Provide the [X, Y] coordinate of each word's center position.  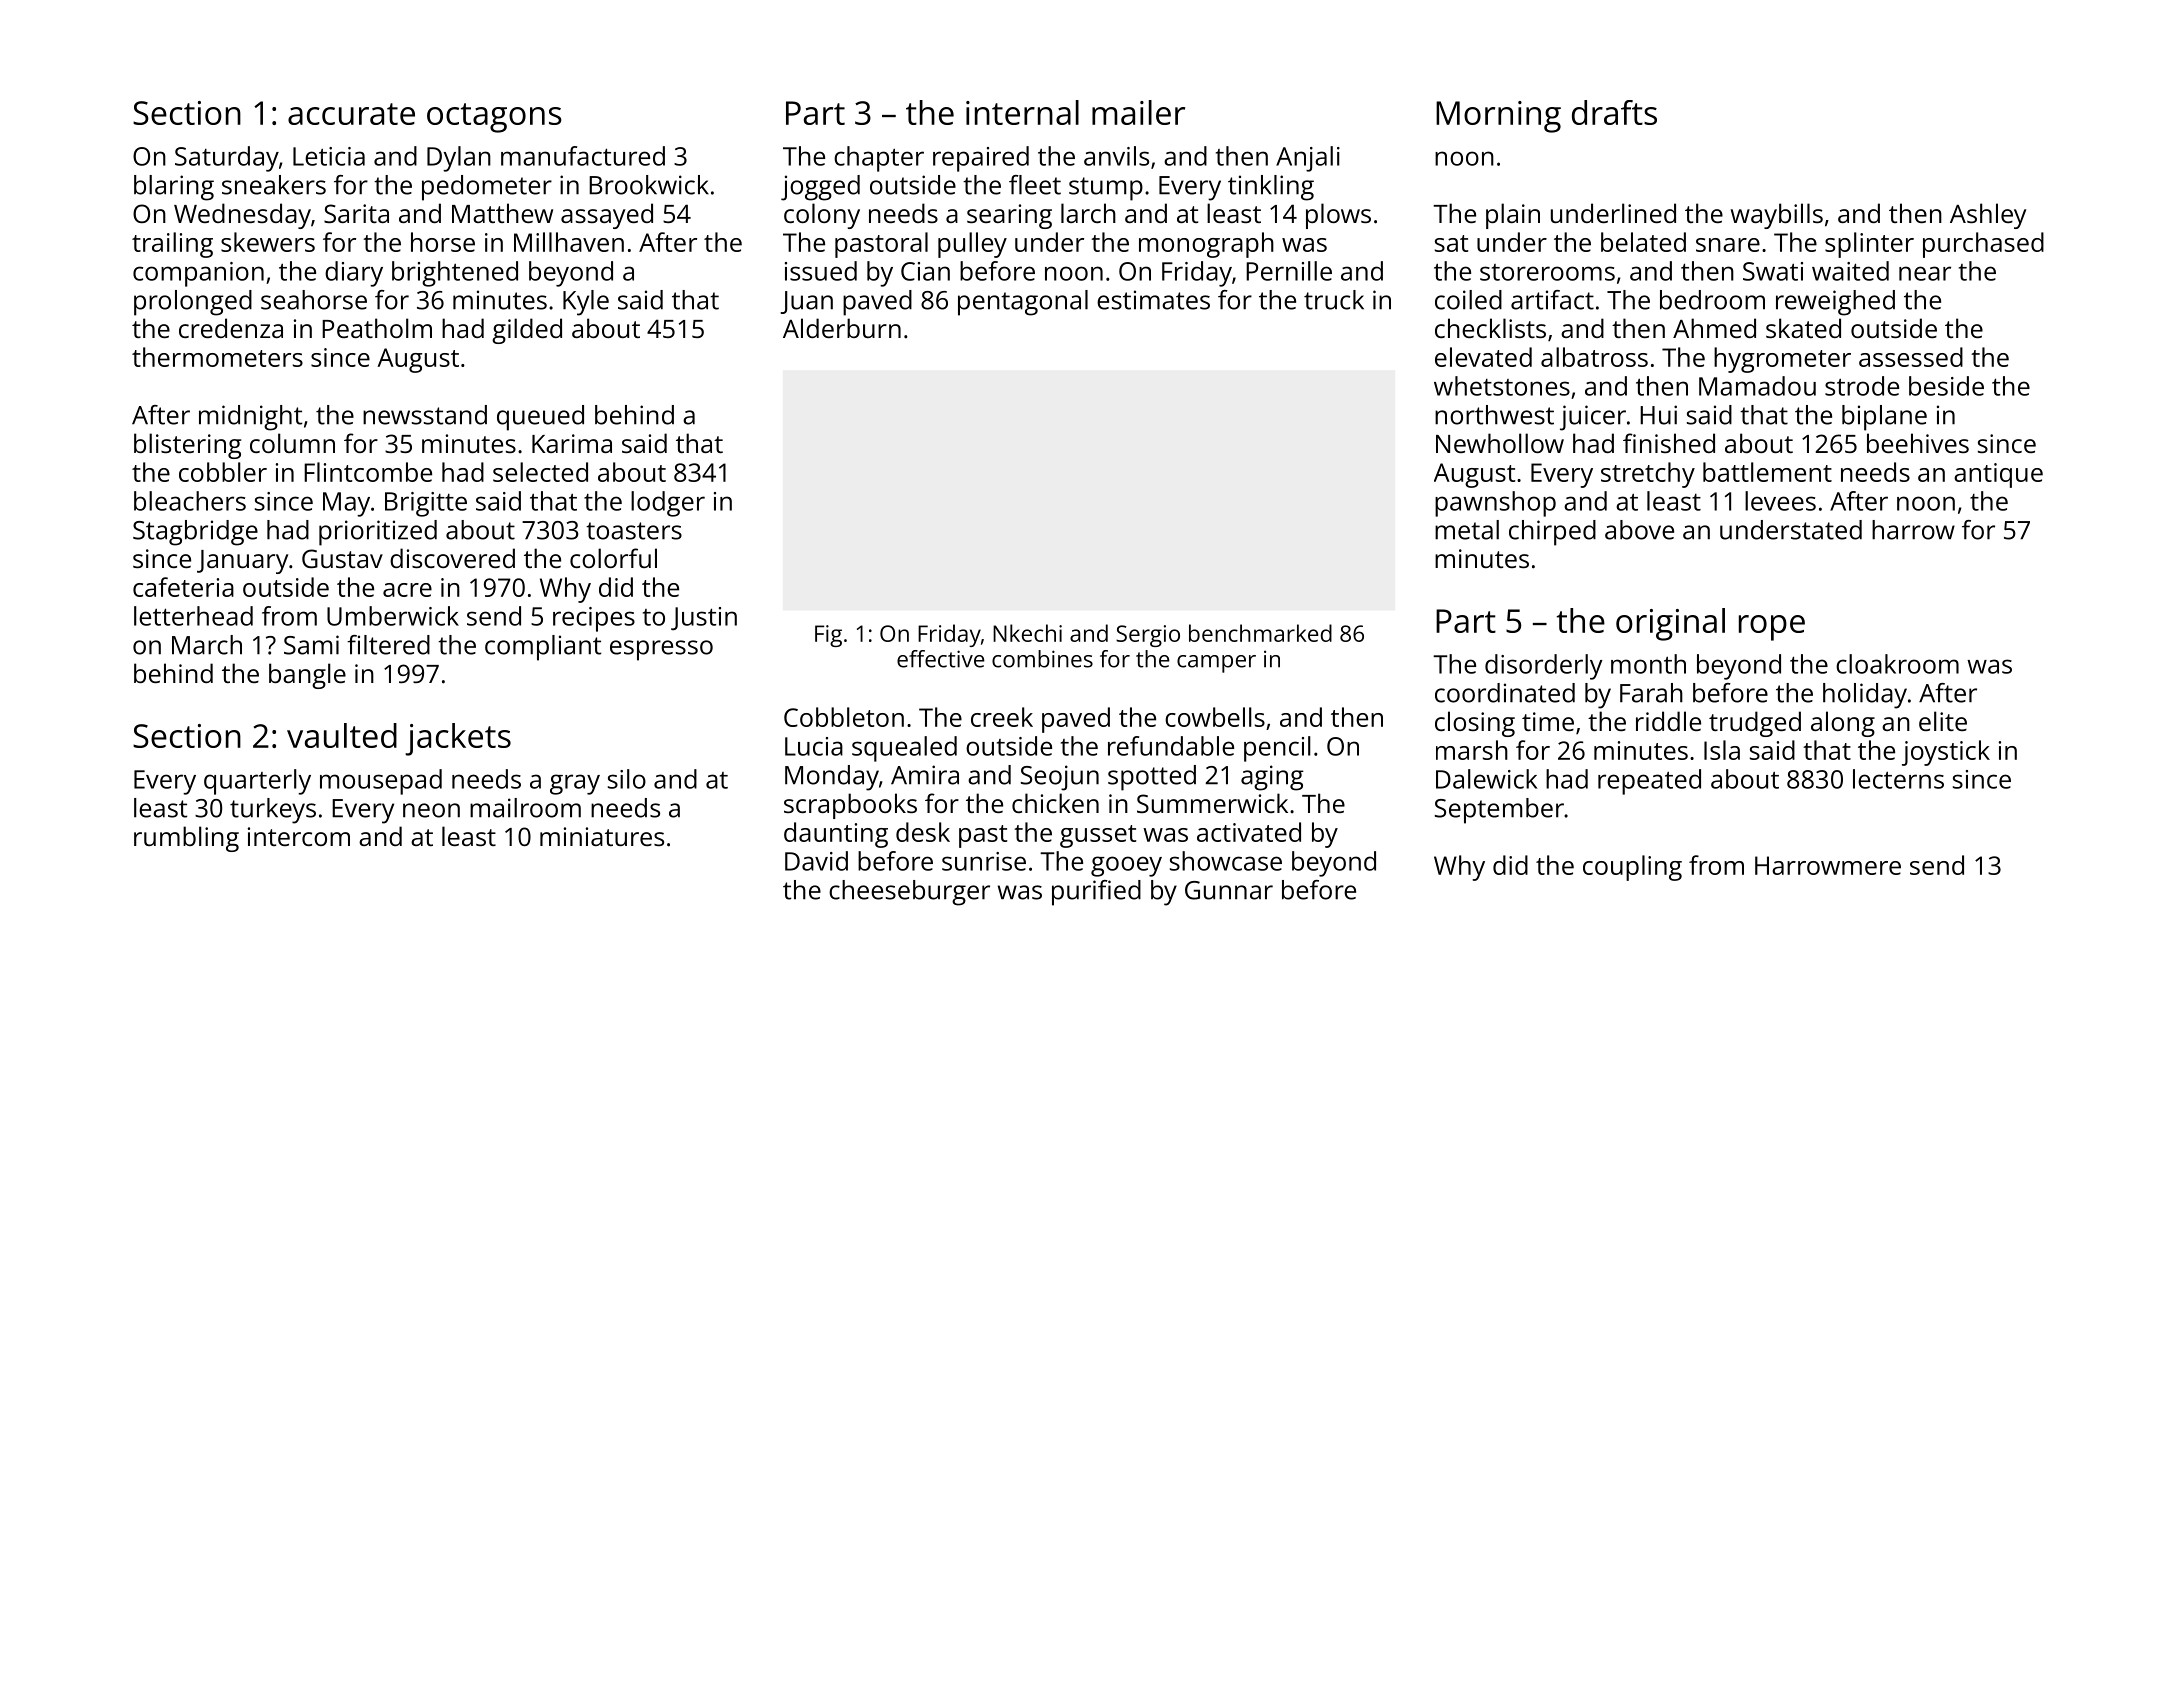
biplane [1884, 418]
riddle [1668, 721]
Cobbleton [844, 717]
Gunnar [1229, 890]
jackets [458, 739]
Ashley [1988, 216]
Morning [1498, 117]
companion [198, 274]
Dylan [459, 159]
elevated [1483, 357]
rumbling [186, 839]
